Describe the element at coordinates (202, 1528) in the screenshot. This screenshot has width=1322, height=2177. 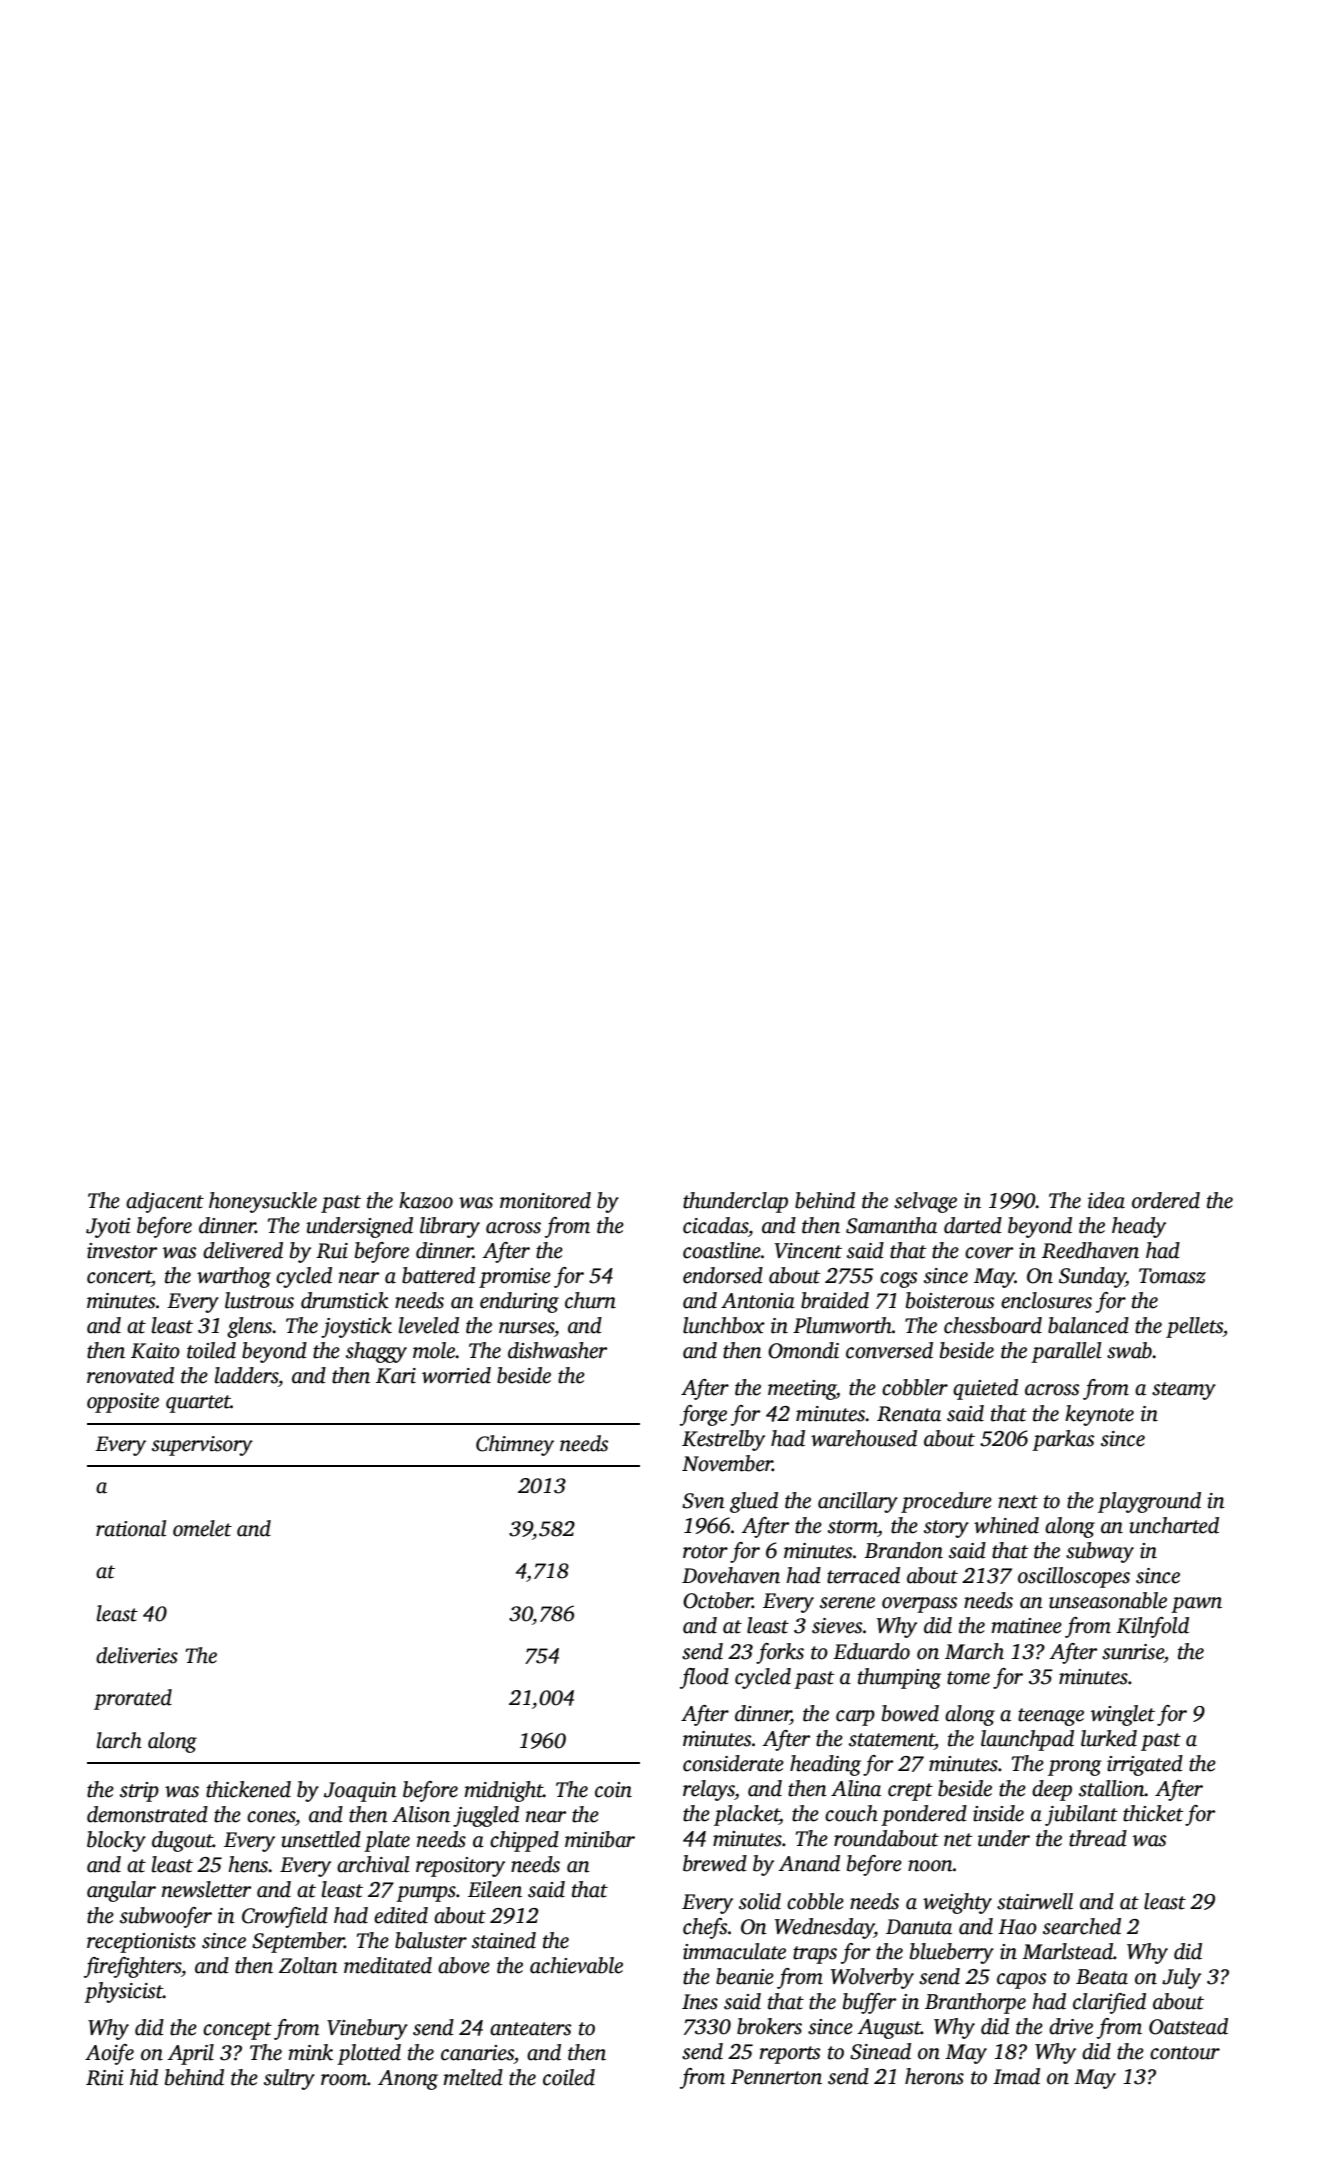
I see `omelet` at that location.
